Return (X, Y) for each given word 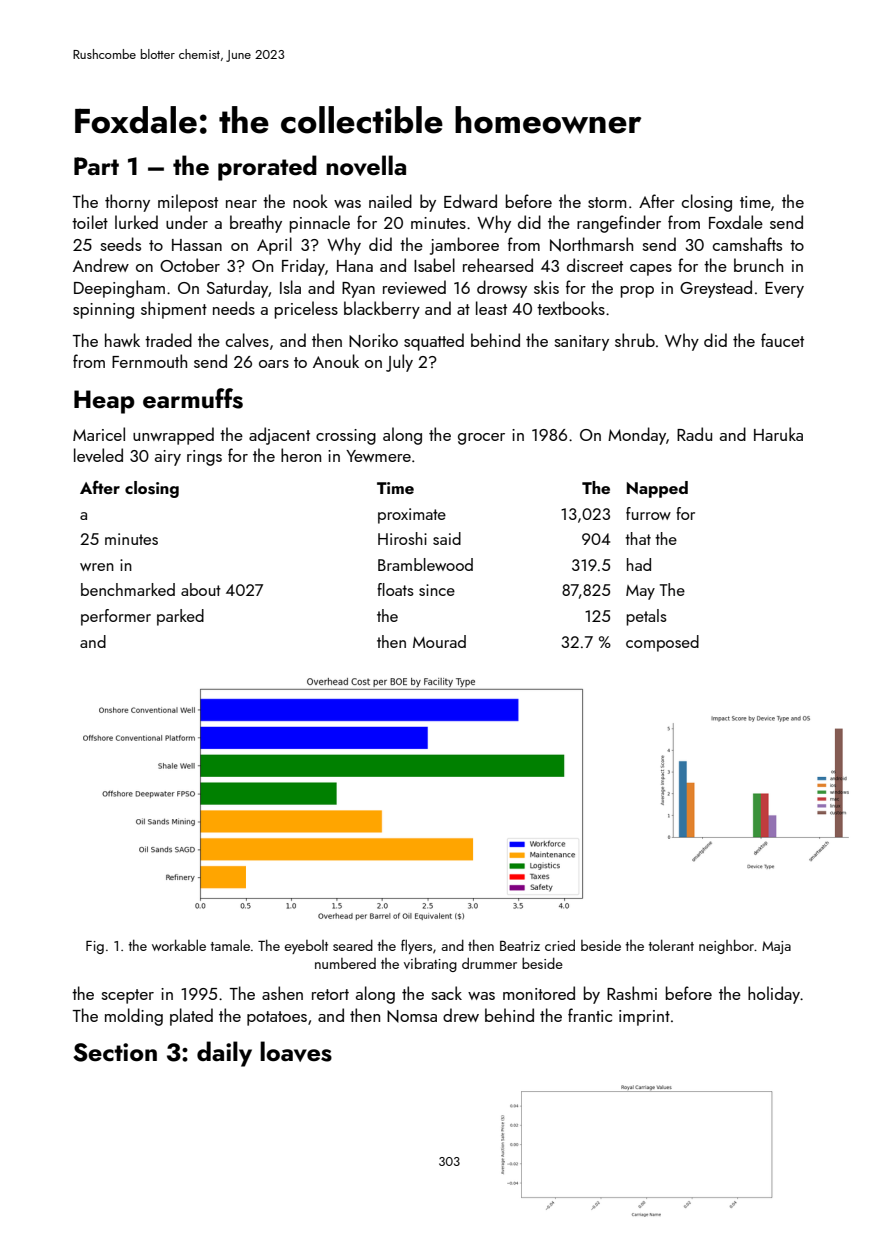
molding (134, 1017)
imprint (644, 1018)
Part (96, 166)
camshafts (747, 244)
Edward (470, 201)
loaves (296, 1051)
